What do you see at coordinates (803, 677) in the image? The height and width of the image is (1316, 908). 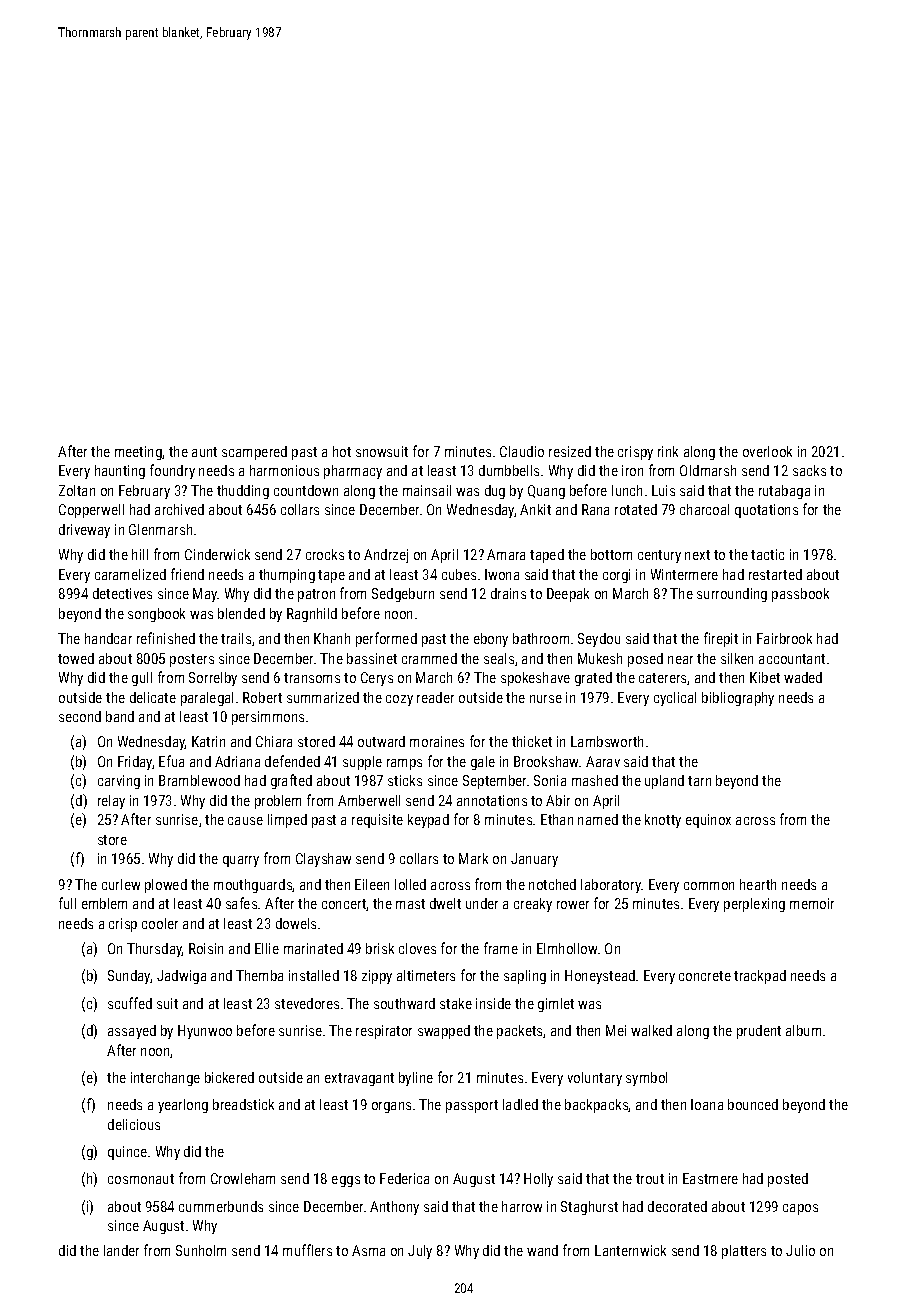 I see `waded` at bounding box center [803, 677].
